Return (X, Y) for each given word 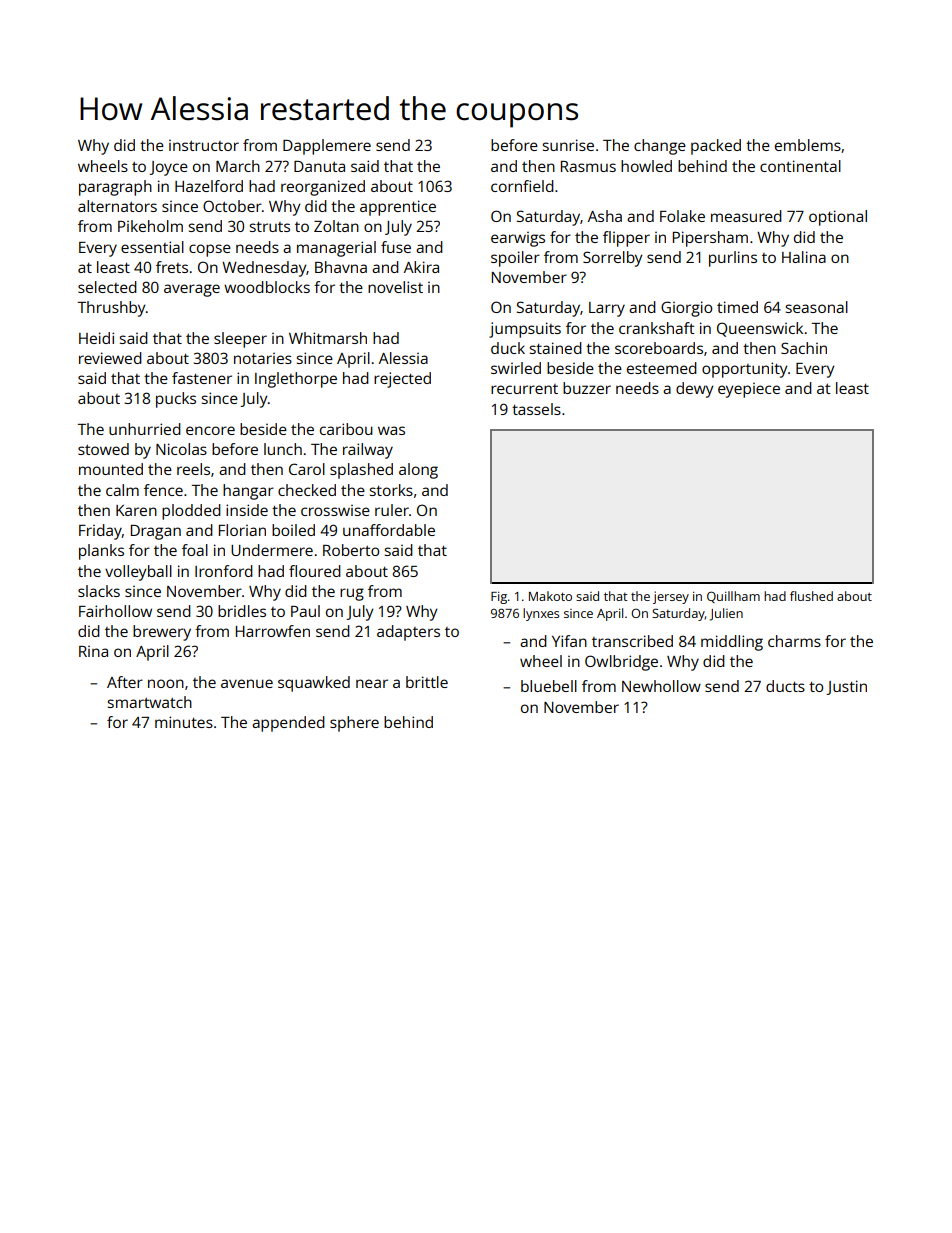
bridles (242, 611)
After (125, 682)
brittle (427, 682)
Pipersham (710, 239)
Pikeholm (150, 226)
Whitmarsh (328, 338)
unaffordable (389, 530)
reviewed (110, 358)
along (418, 471)
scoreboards (659, 348)
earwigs (518, 239)
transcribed (632, 641)
